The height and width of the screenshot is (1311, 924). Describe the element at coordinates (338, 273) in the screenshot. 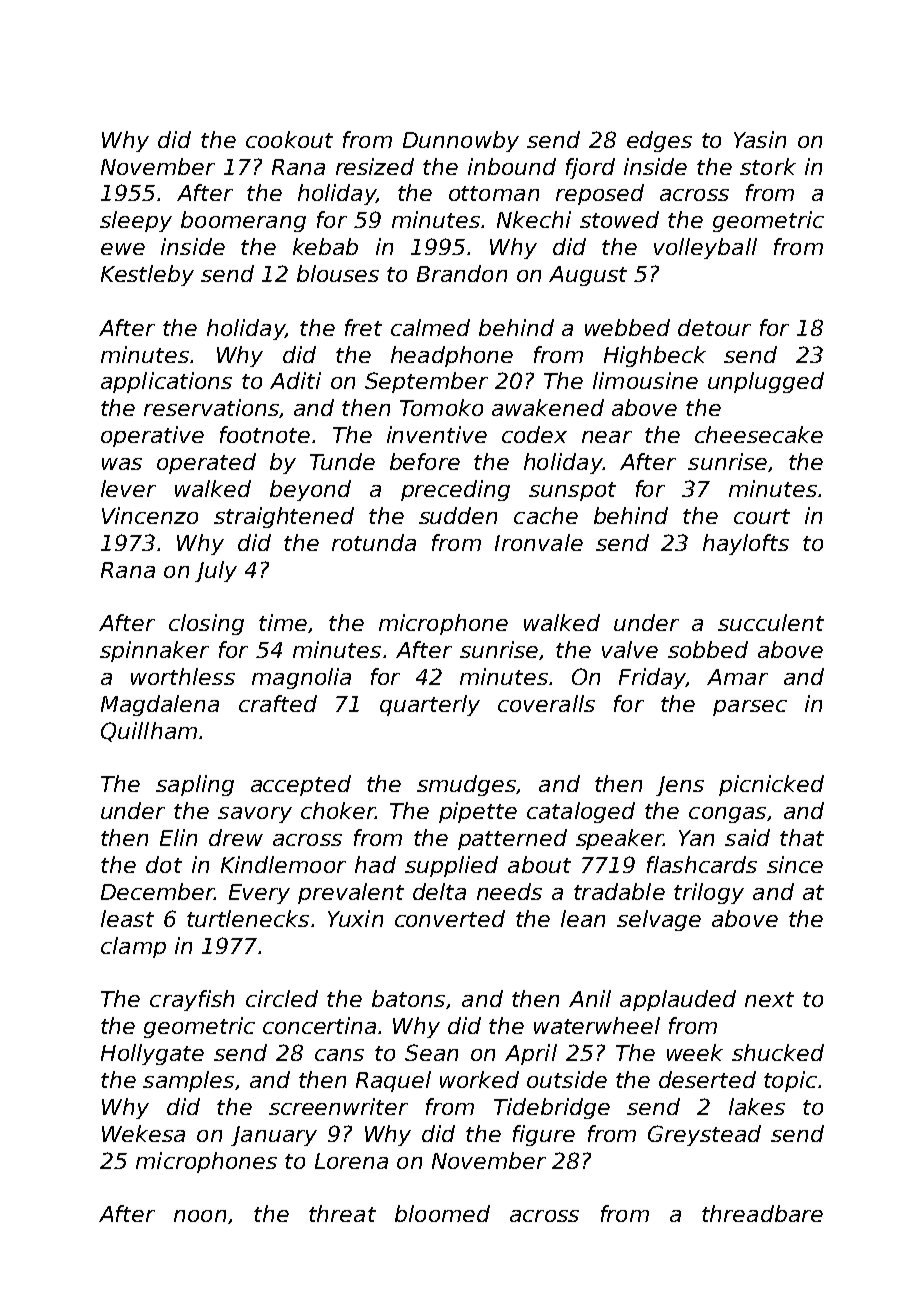

I see `blouses` at that location.
